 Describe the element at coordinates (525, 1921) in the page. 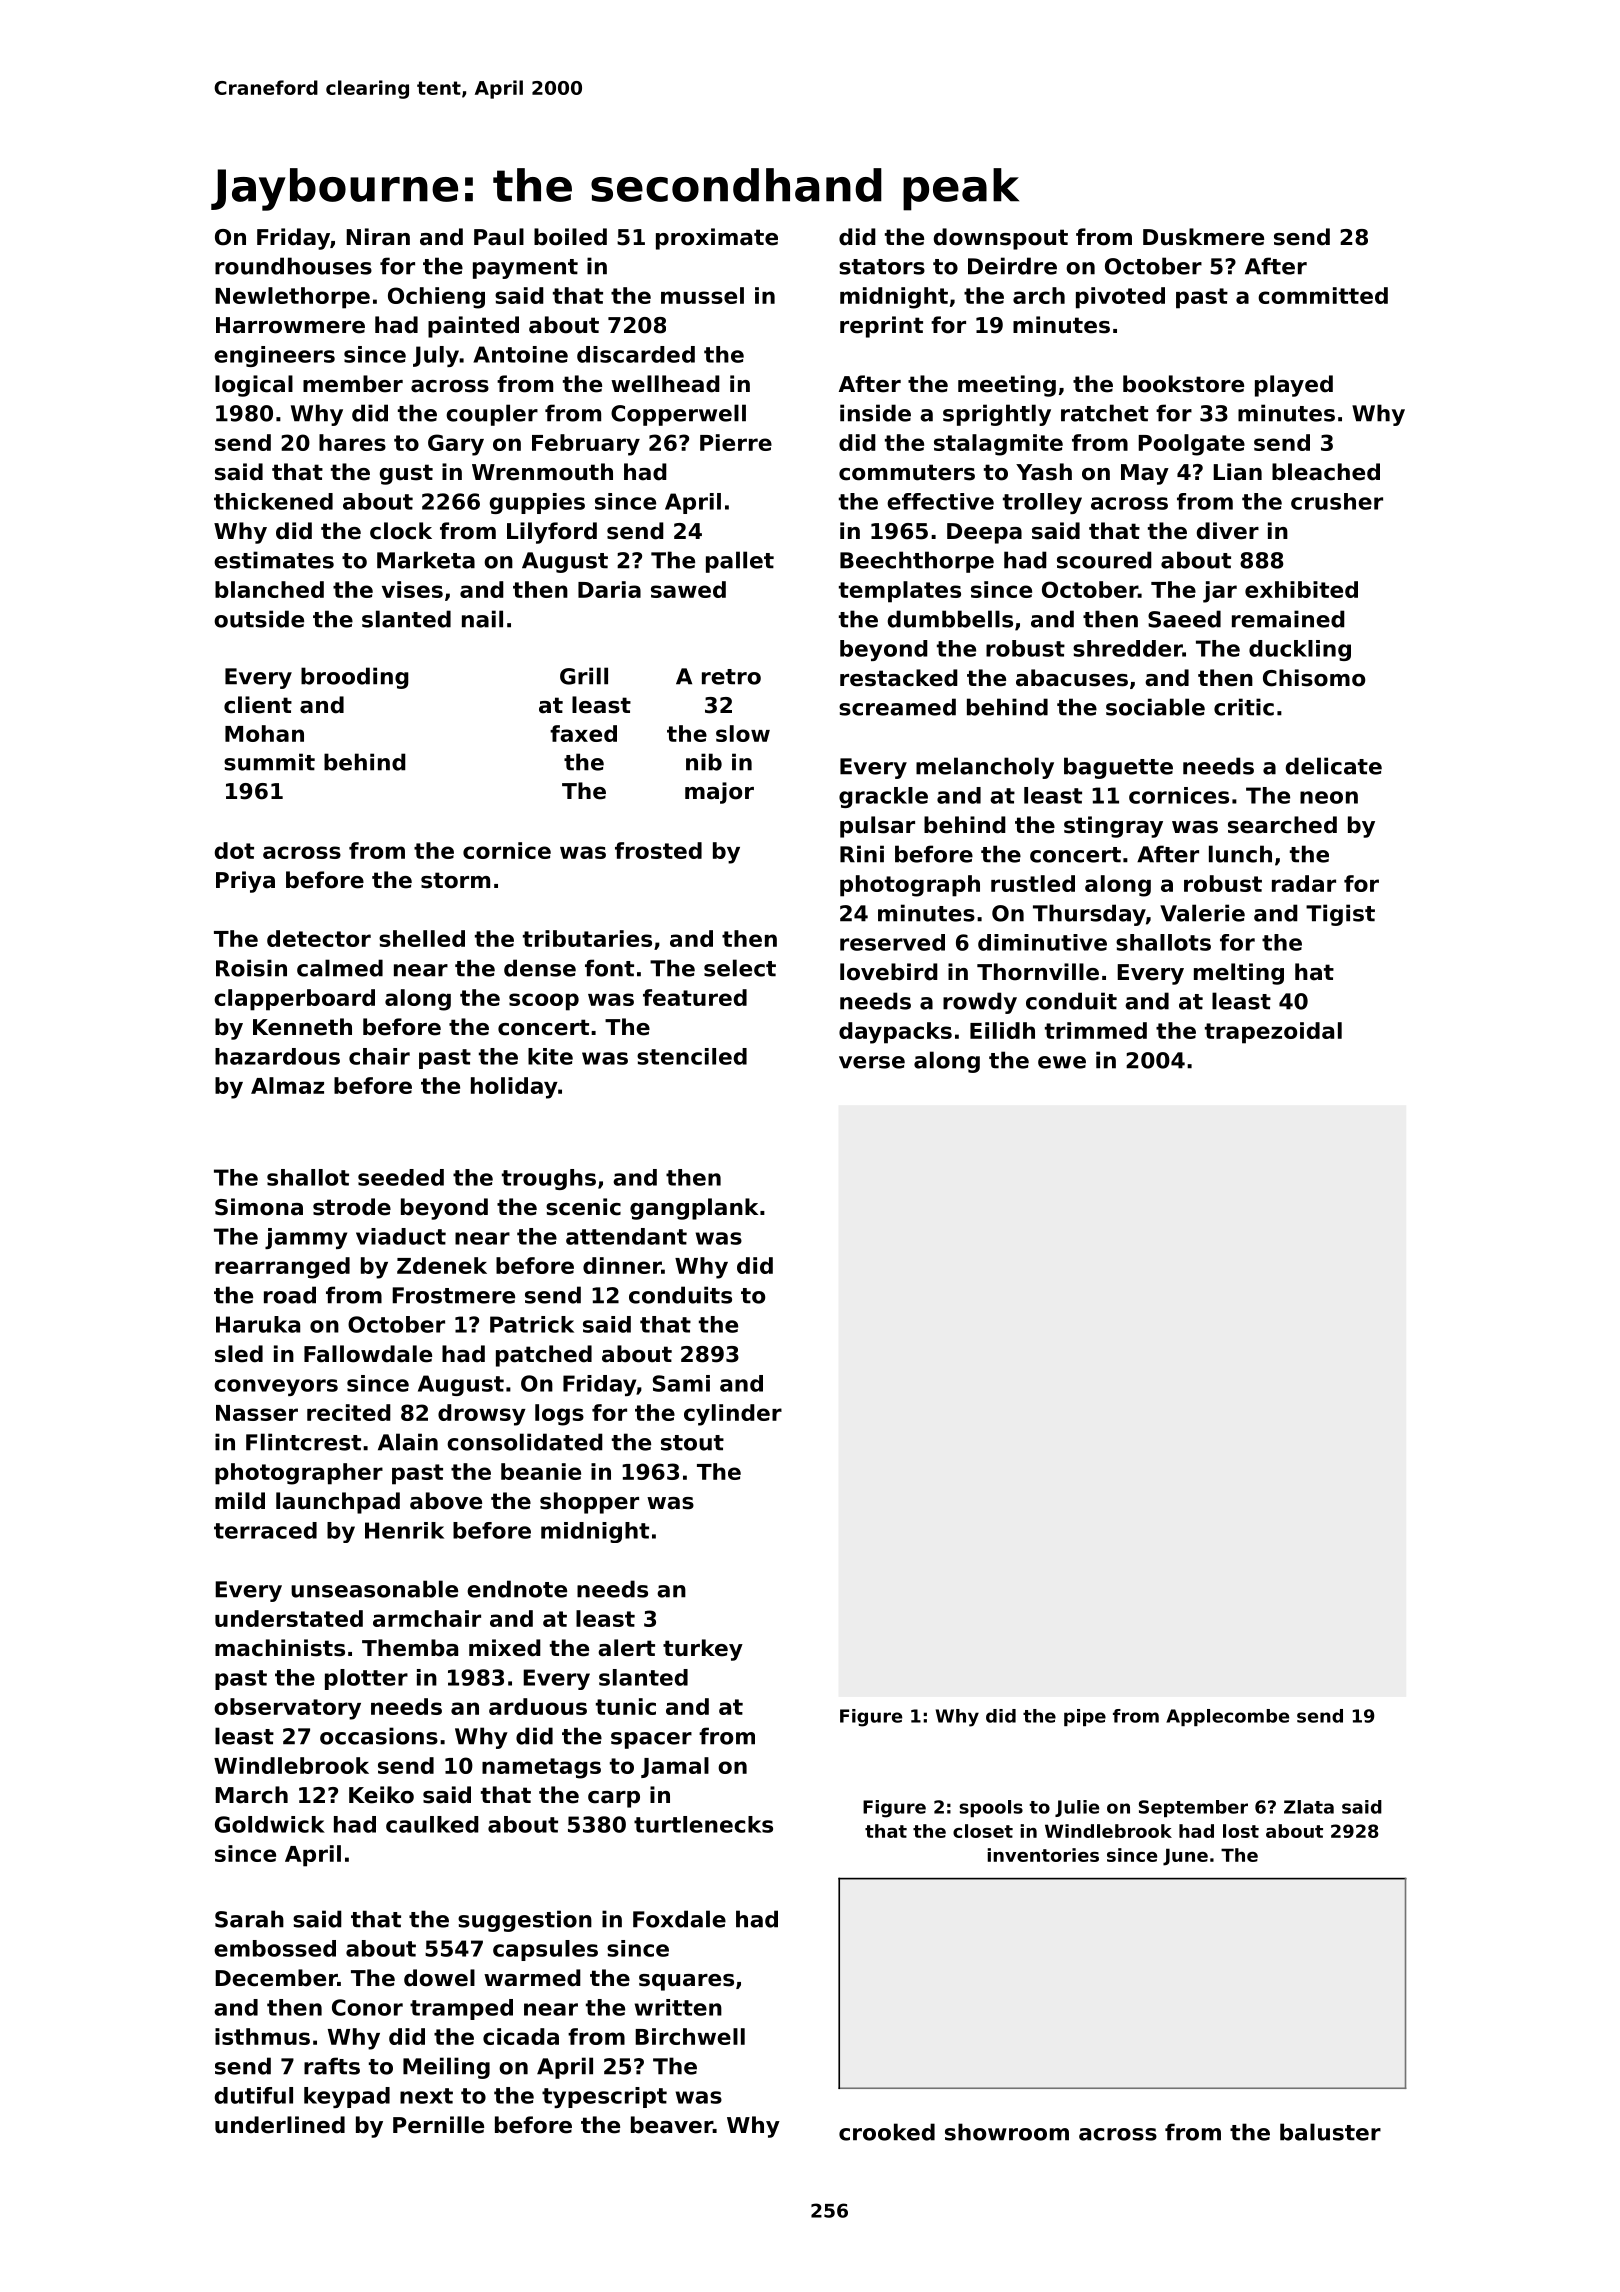

I see `suggestion` at that location.
